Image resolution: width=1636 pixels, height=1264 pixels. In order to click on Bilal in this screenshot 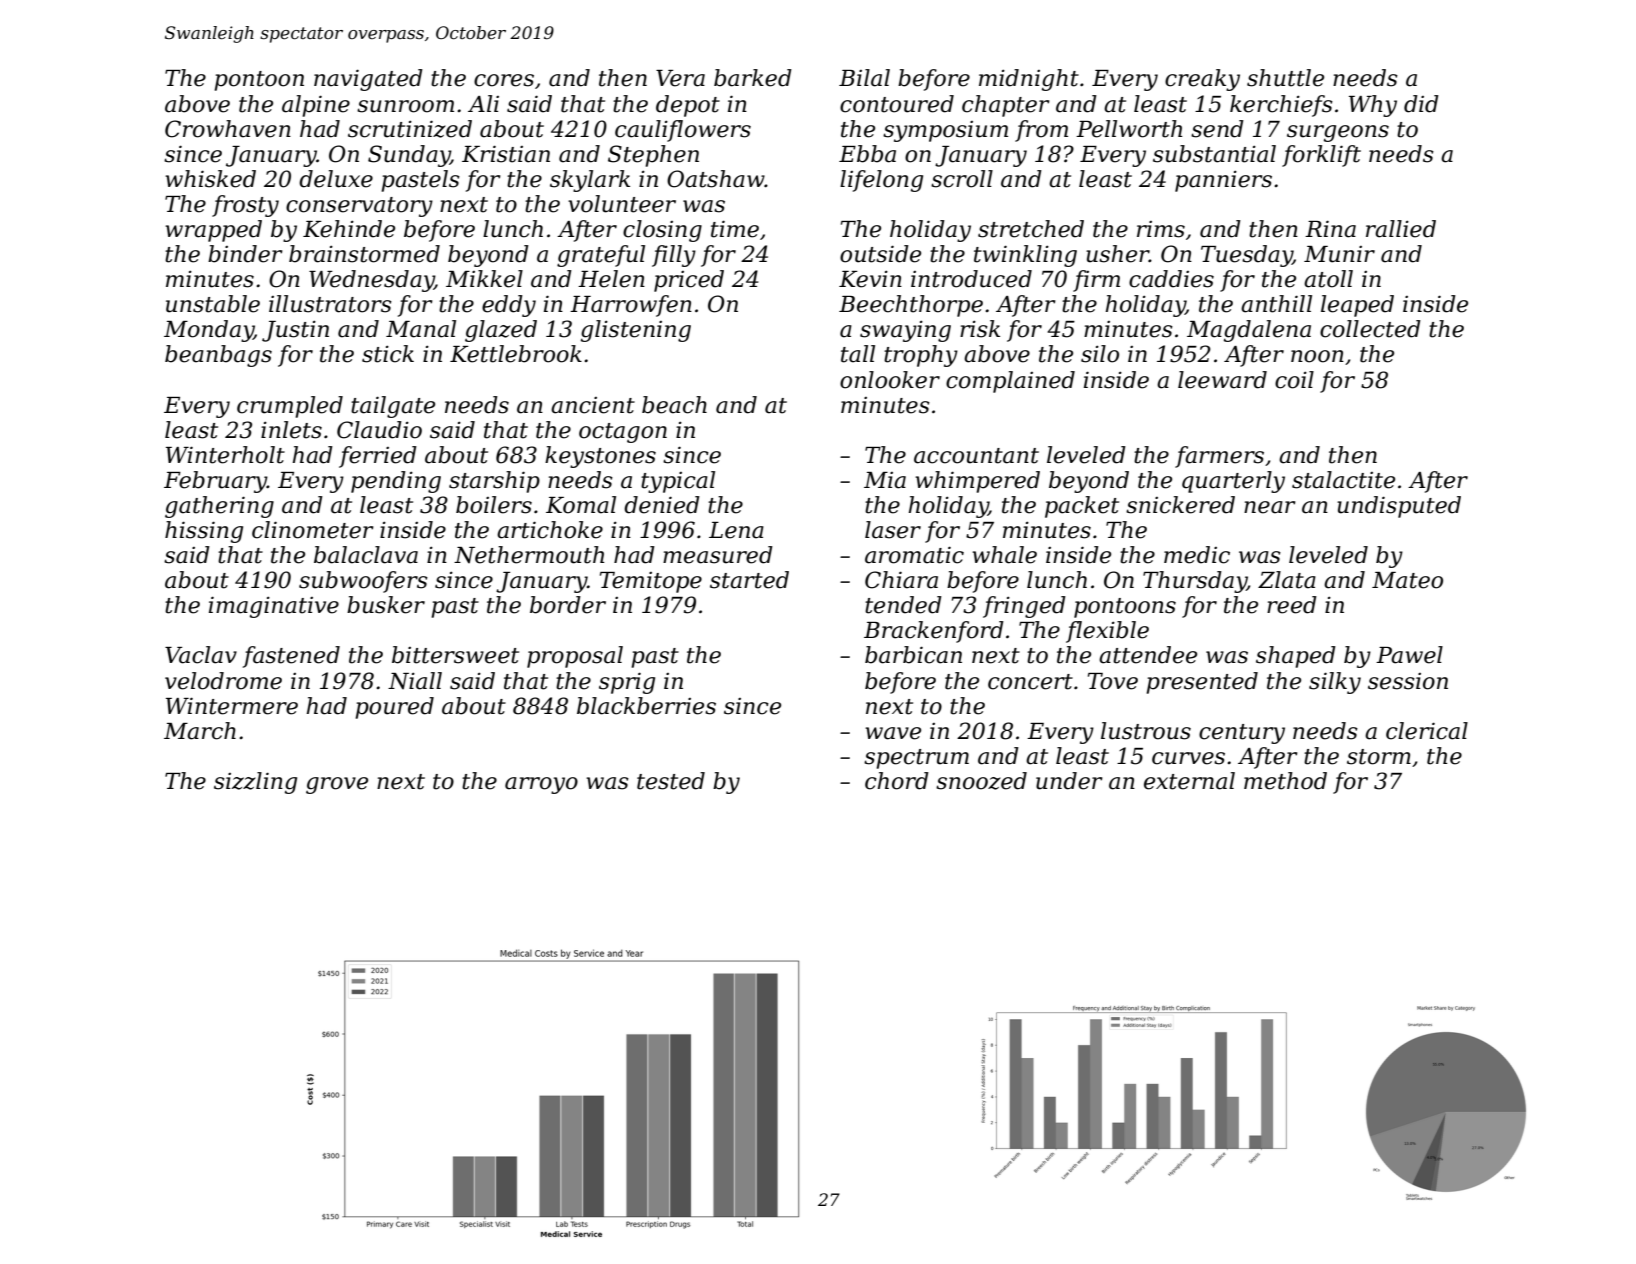, I will do `click(864, 78)`.
